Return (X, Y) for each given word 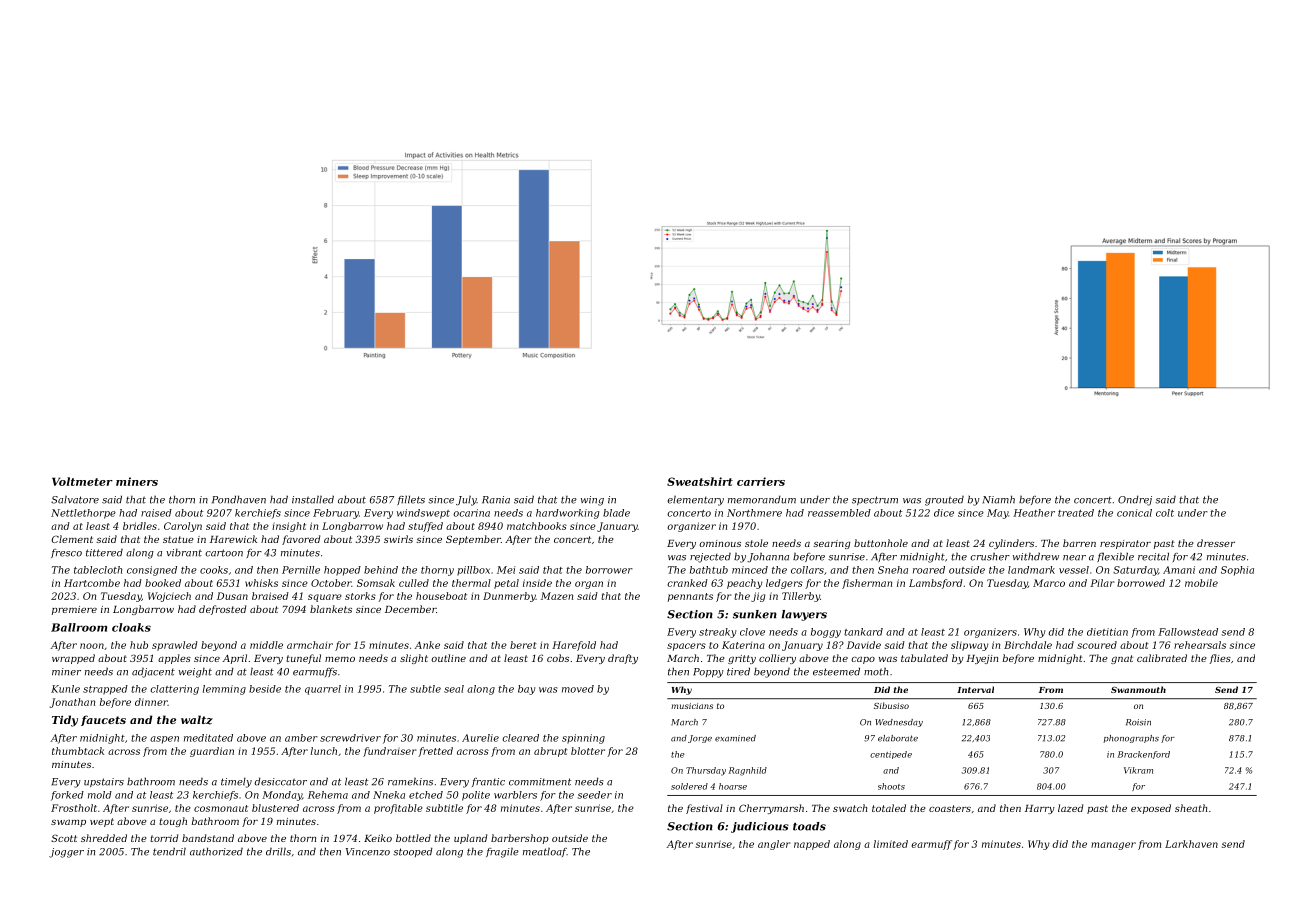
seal (454, 689)
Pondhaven (239, 499)
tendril (169, 852)
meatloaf (545, 852)
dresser (1216, 543)
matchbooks (537, 526)
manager (1113, 846)
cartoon (224, 553)
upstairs (104, 782)
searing (832, 544)
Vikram (1138, 770)
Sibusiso (891, 705)
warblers (515, 795)
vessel (1074, 570)
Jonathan (72, 703)
